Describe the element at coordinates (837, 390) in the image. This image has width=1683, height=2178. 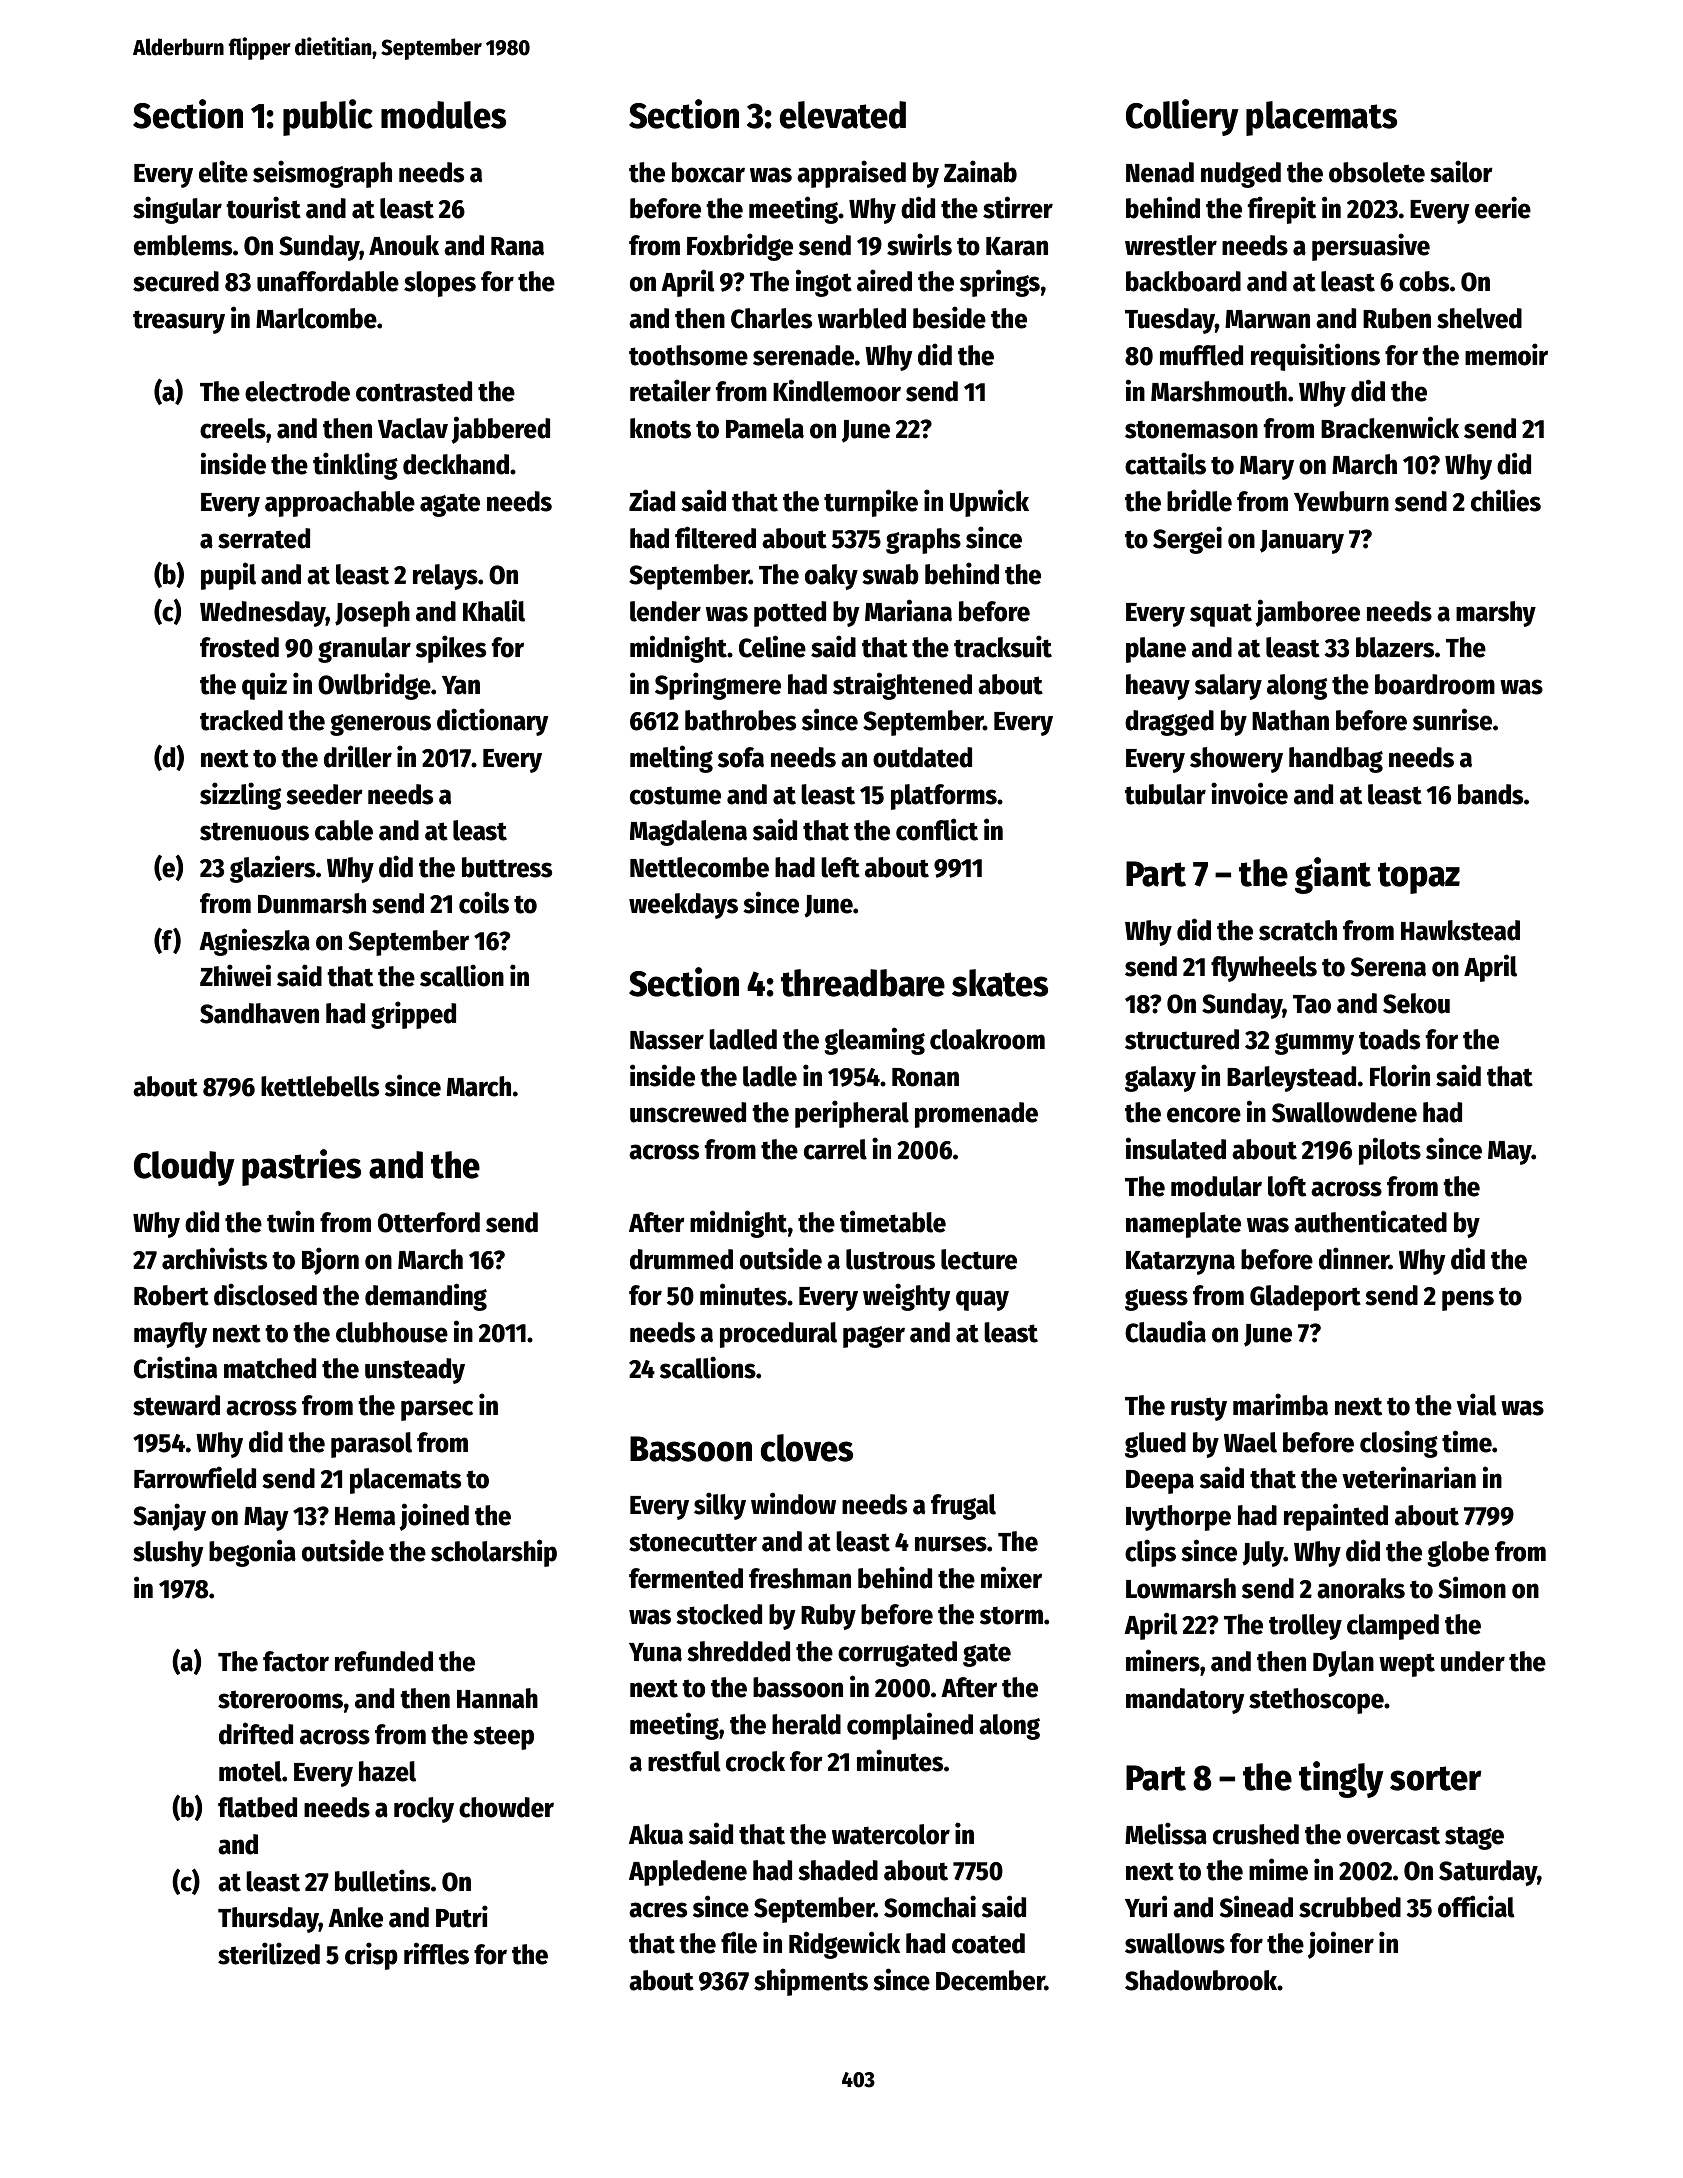
I see `Kindlemoor` at that location.
